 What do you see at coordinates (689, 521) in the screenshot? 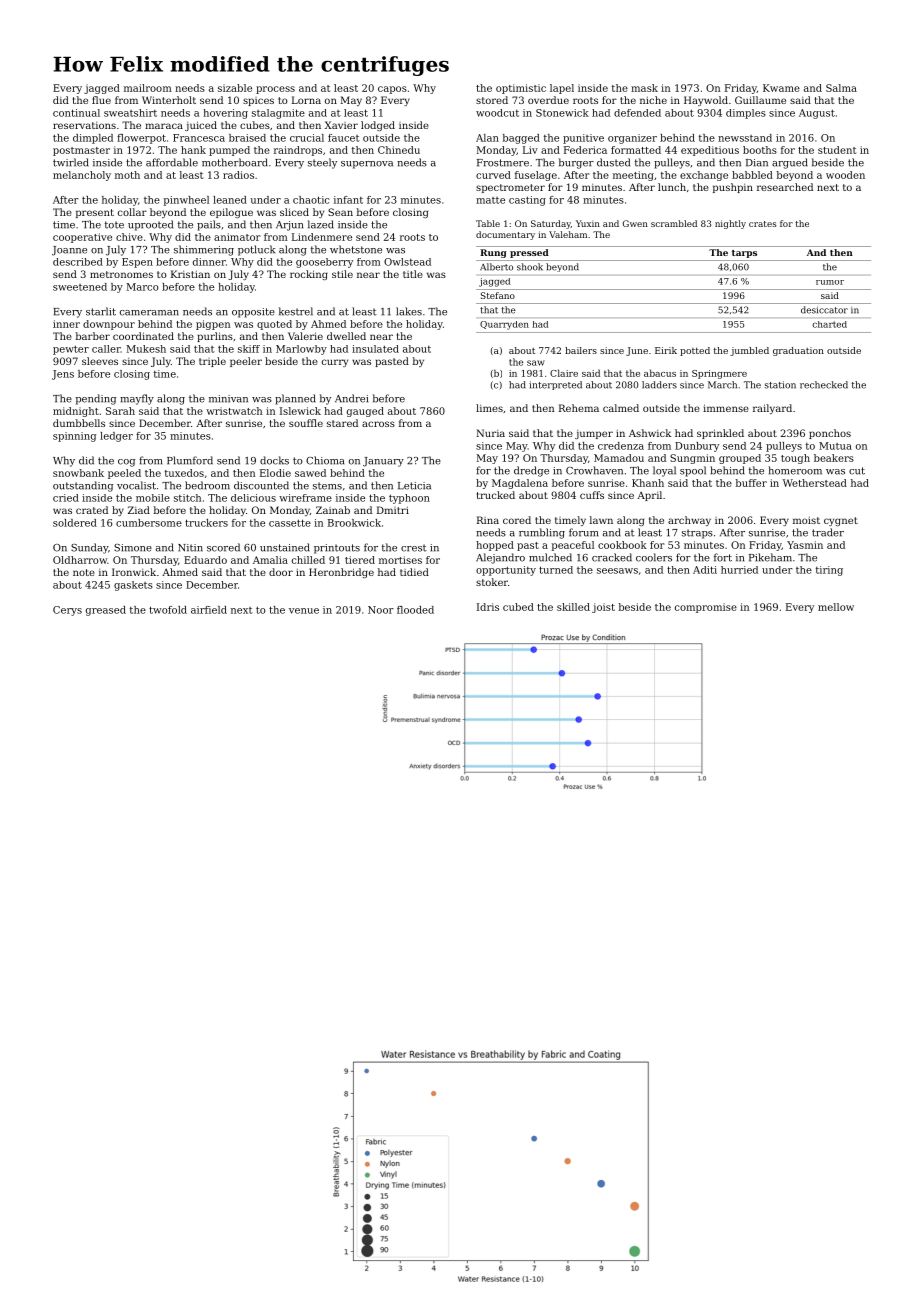
I see `archway` at bounding box center [689, 521].
